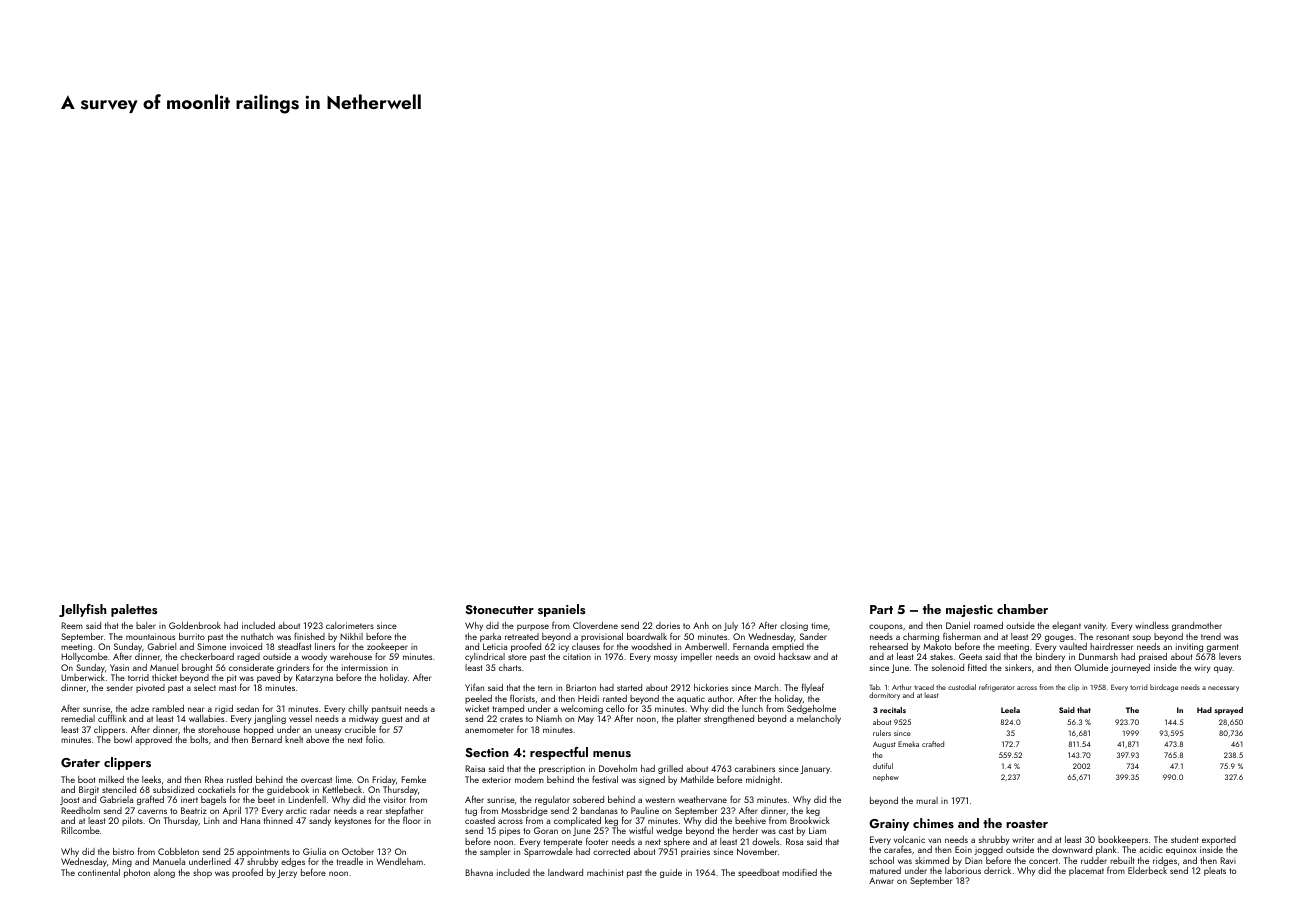 This page has height=924, width=1308. Describe the element at coordinates (270, 719) in the page. I see `jangling` at that location.
